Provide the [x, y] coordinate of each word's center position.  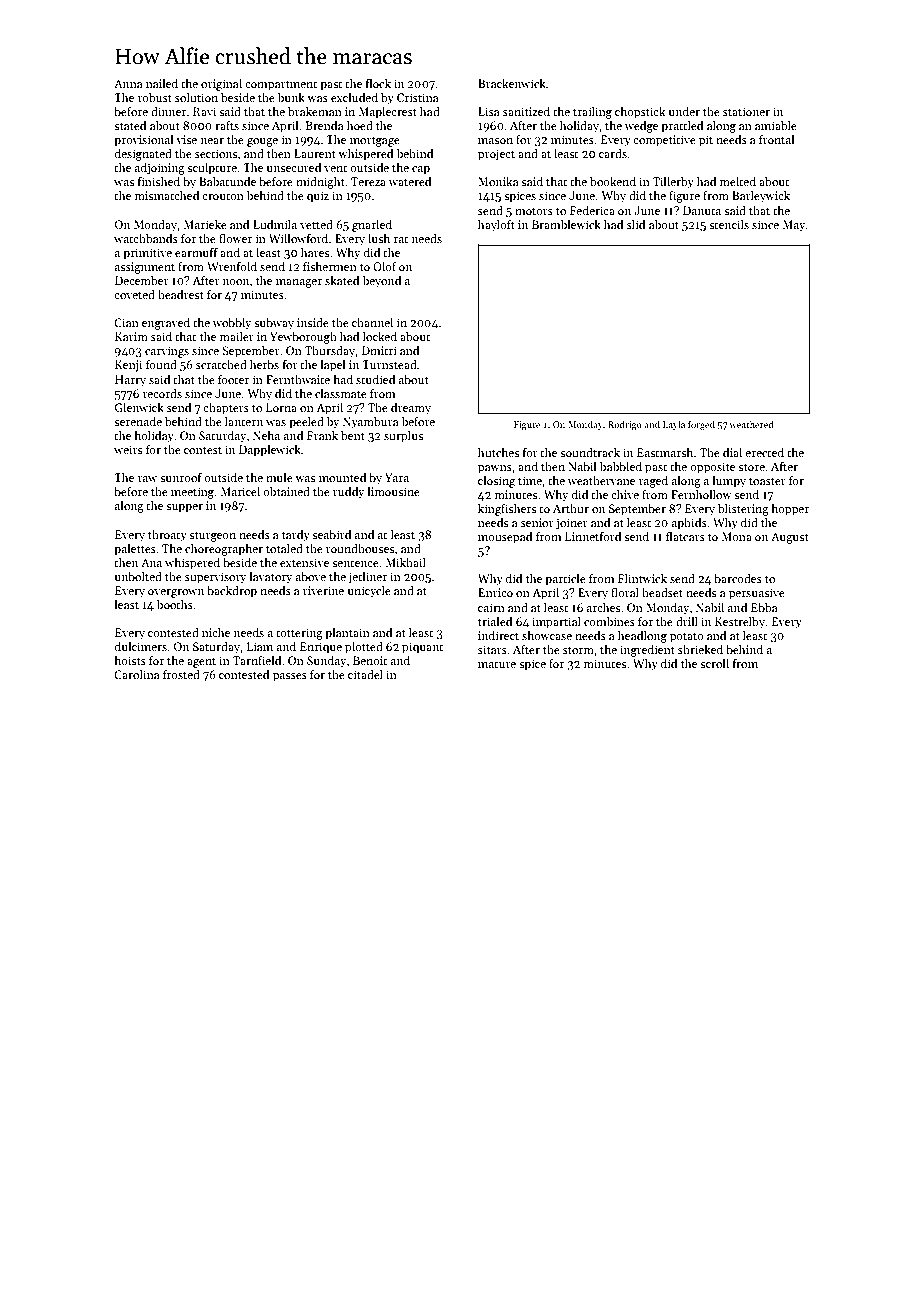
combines [609, 621]
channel [372, 322]
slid [636, 224]
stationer [746, 111]
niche [216, 632]
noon [236, 282]
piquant [422, 648]
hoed [360, 125]
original [221, 85]
